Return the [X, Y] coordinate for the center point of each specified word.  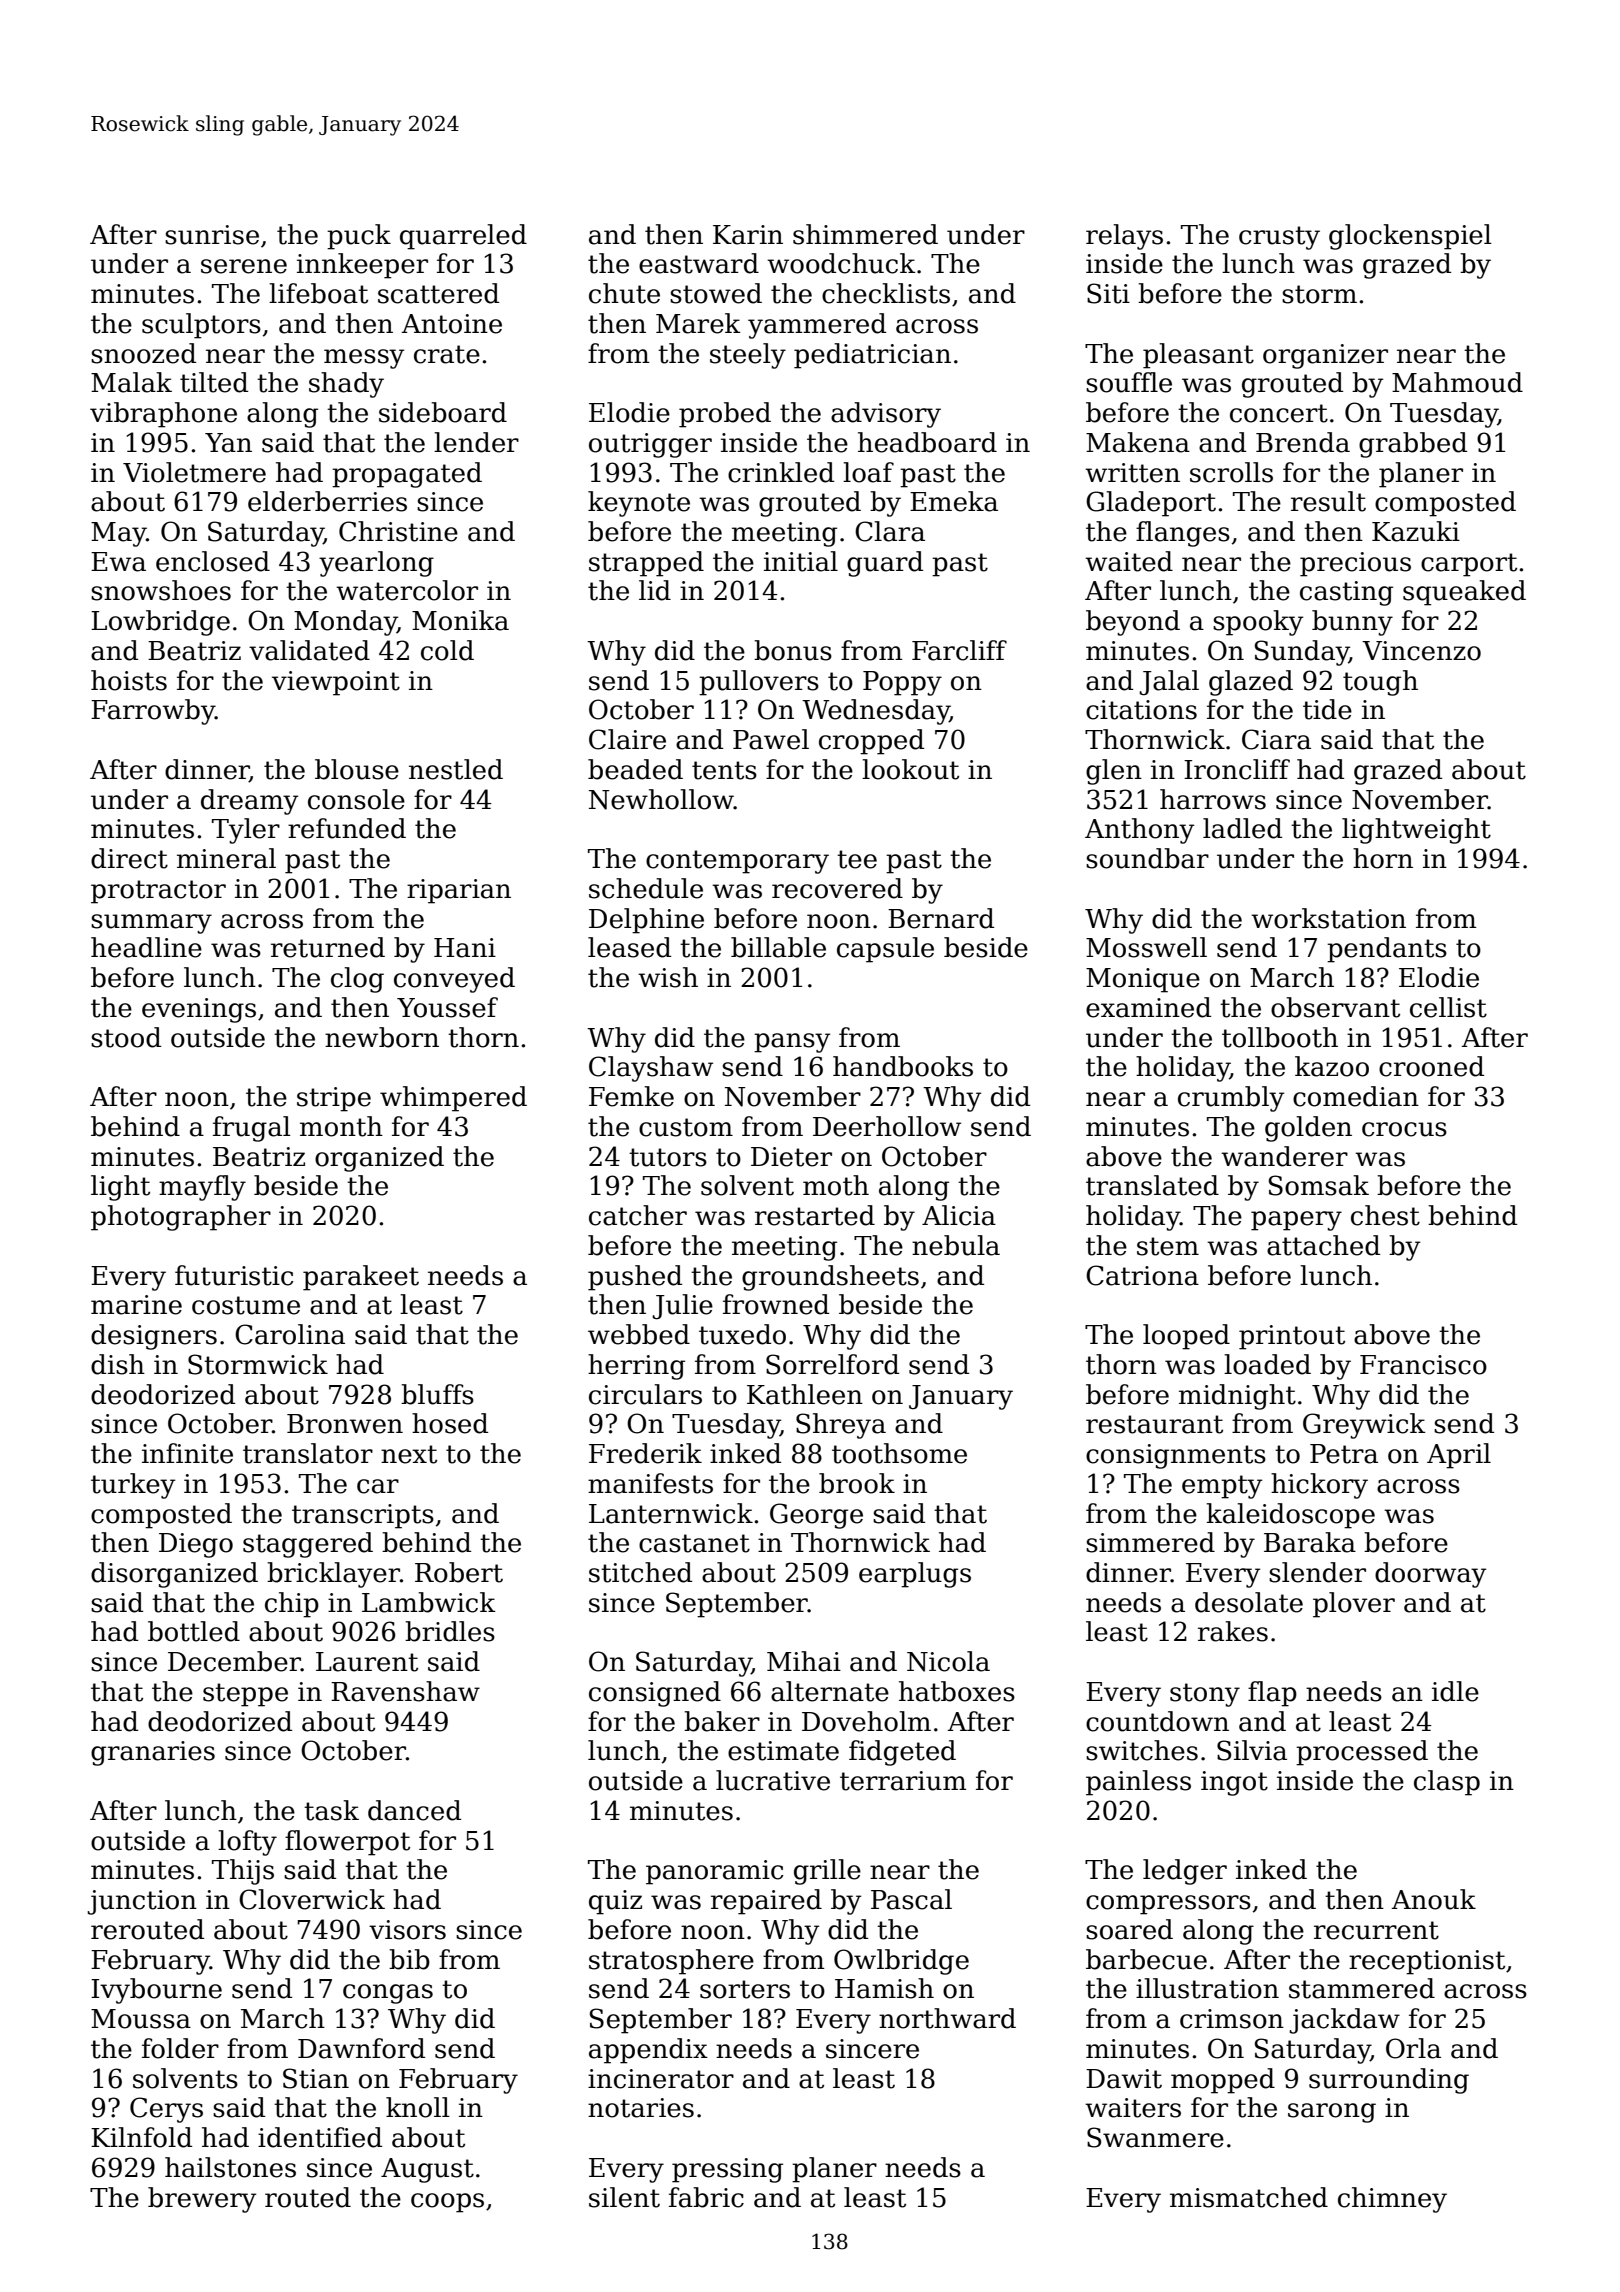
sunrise [212, 235]
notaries [641, 2108]
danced [414, 1810]
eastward [699, 263]
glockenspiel [1410, 237]
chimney [1392, 2200]
